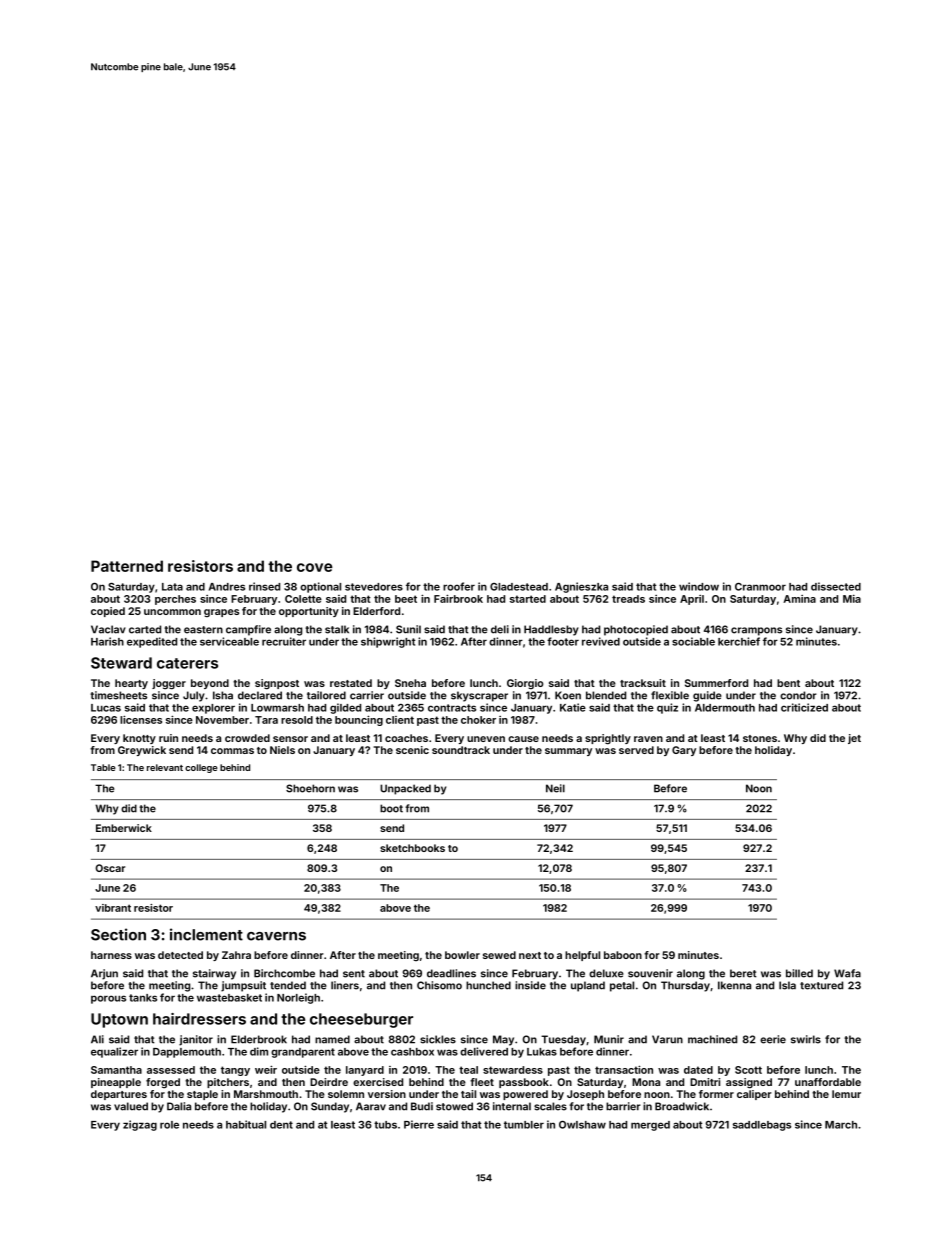 This document has width=952, height=1233. Describe the element at coordinates (530, 985) in the document. I see `inside` at that location.
